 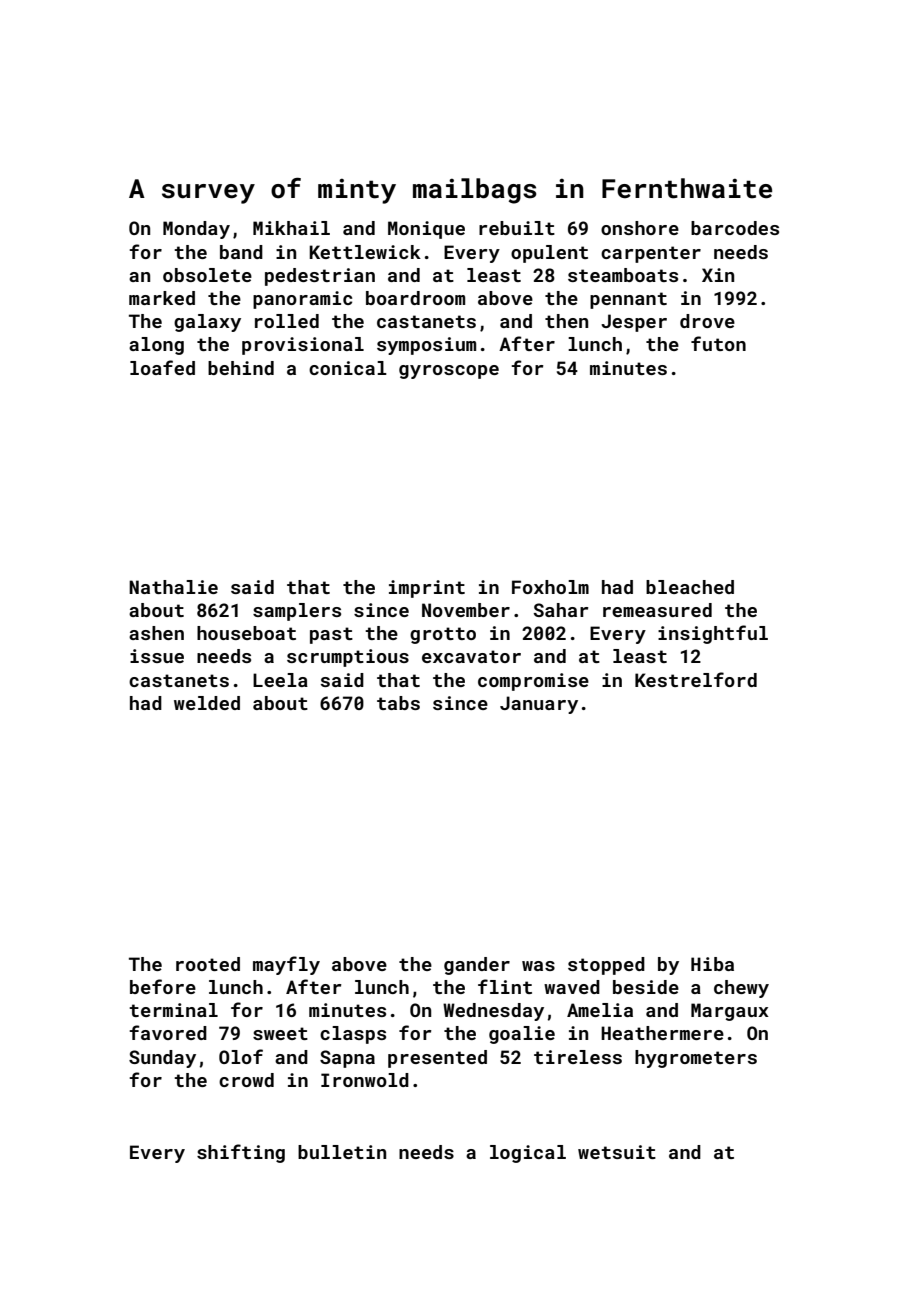 I want to click on Sunday, so click(x=162, y=1059).
